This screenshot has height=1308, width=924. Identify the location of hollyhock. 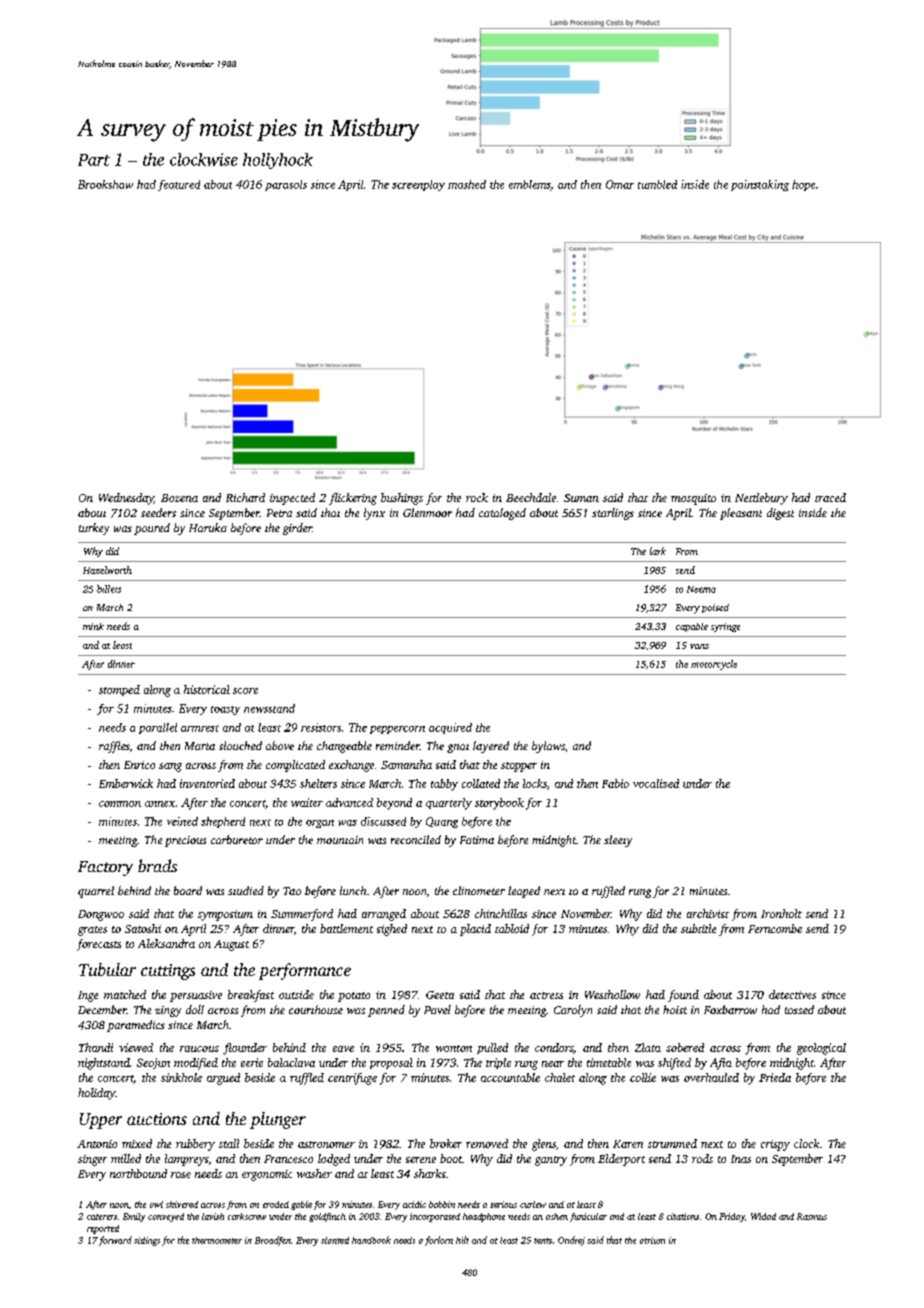
(278, 161).
